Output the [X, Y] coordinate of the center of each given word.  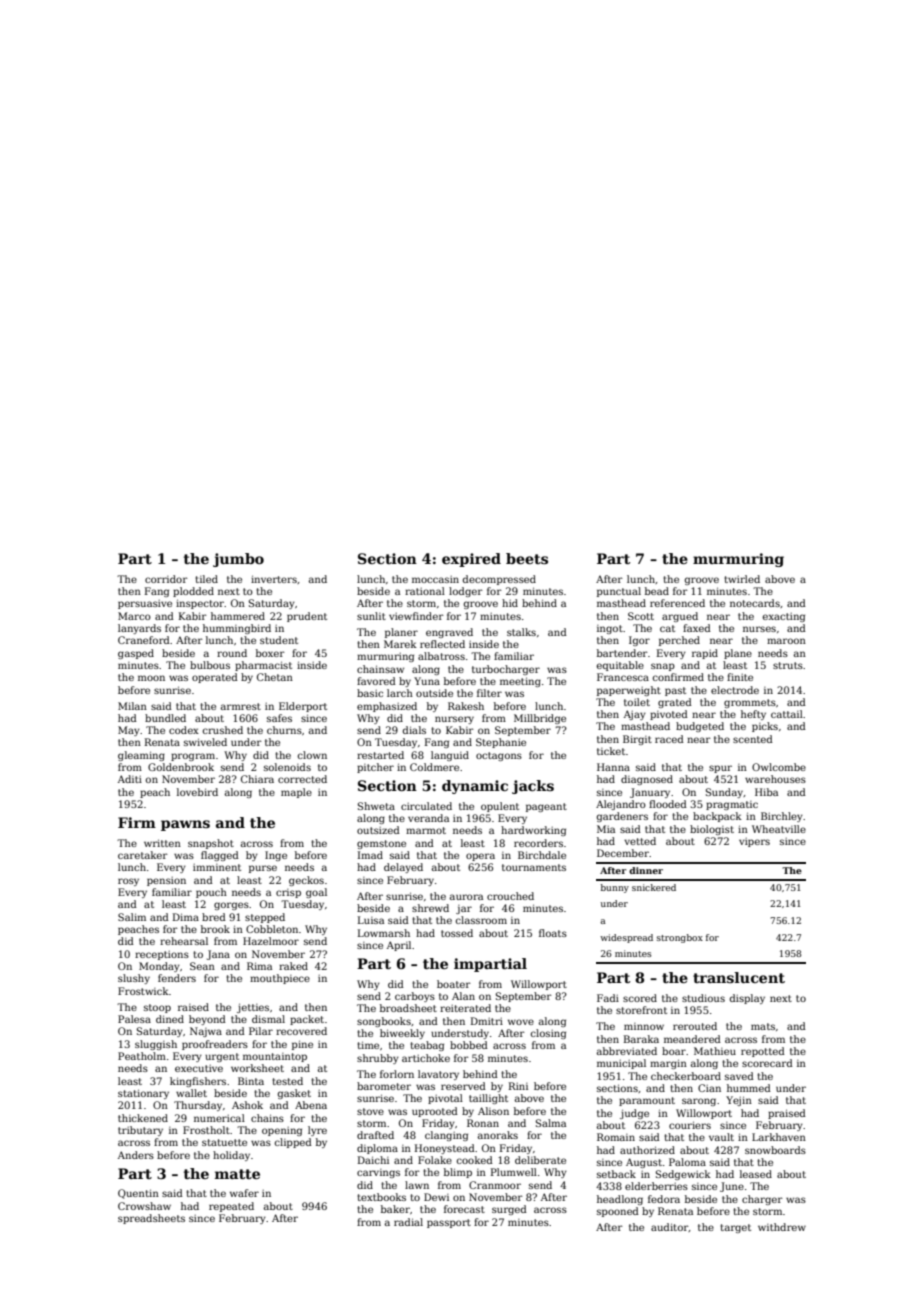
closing [548, 1034]
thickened [143, 1118]
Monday [159, 967]
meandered [692, 1039]
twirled [742, 579]
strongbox [680, 938]
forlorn [397, 1074]
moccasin [435, 579]
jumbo [238, 560]
